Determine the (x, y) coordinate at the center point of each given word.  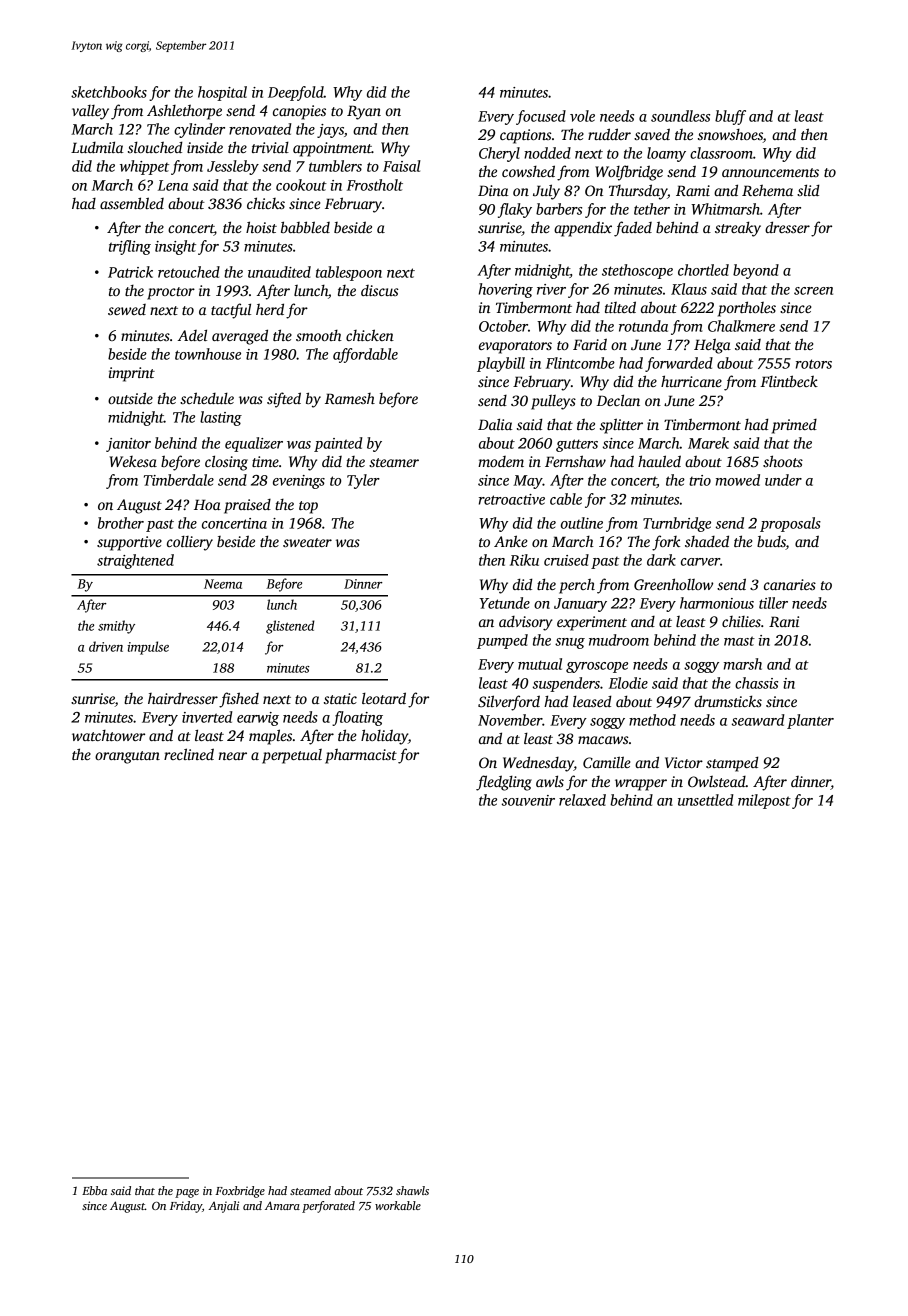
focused (541, 117)
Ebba (94, 1190)
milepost (764, 801)
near (233, 756)
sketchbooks (109, 92)
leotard (384, 698)
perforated (328, 1207)
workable (398, 1205)
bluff (730, 117)
